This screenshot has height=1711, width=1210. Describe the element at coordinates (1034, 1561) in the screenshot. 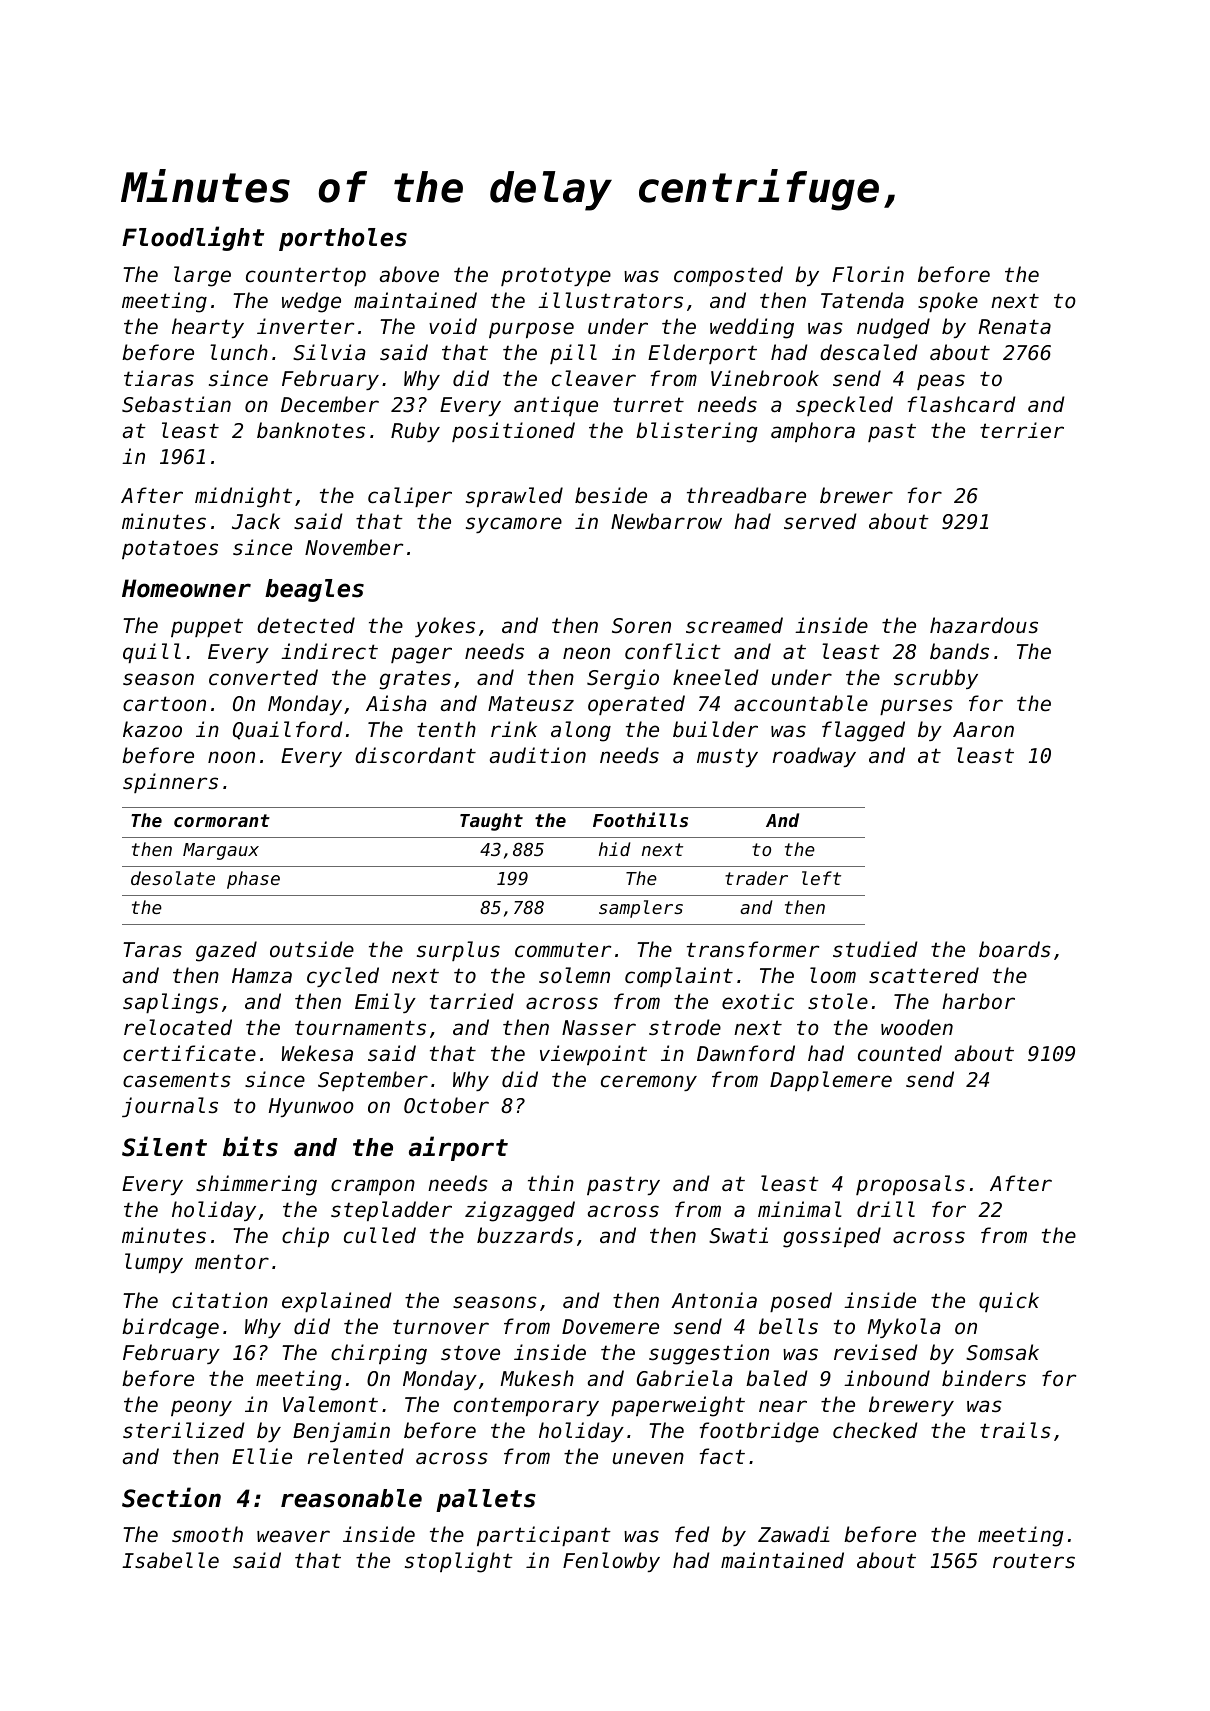

I see `routers` at that location.
